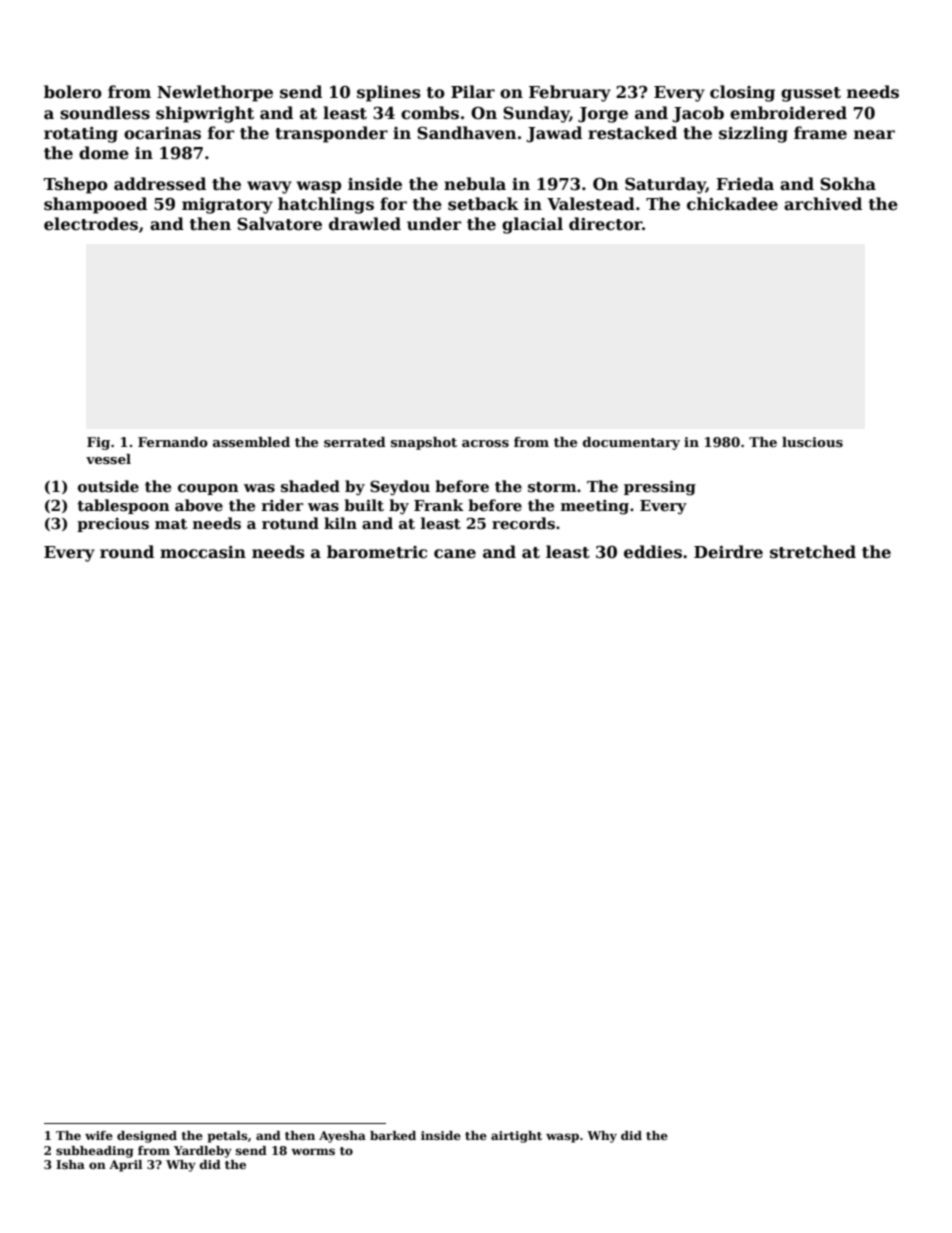 This image has width=952, height=1233. What do you see at coordinates (475, 184) in the image?
I see `nebula` at bounding box center [475, 184].
